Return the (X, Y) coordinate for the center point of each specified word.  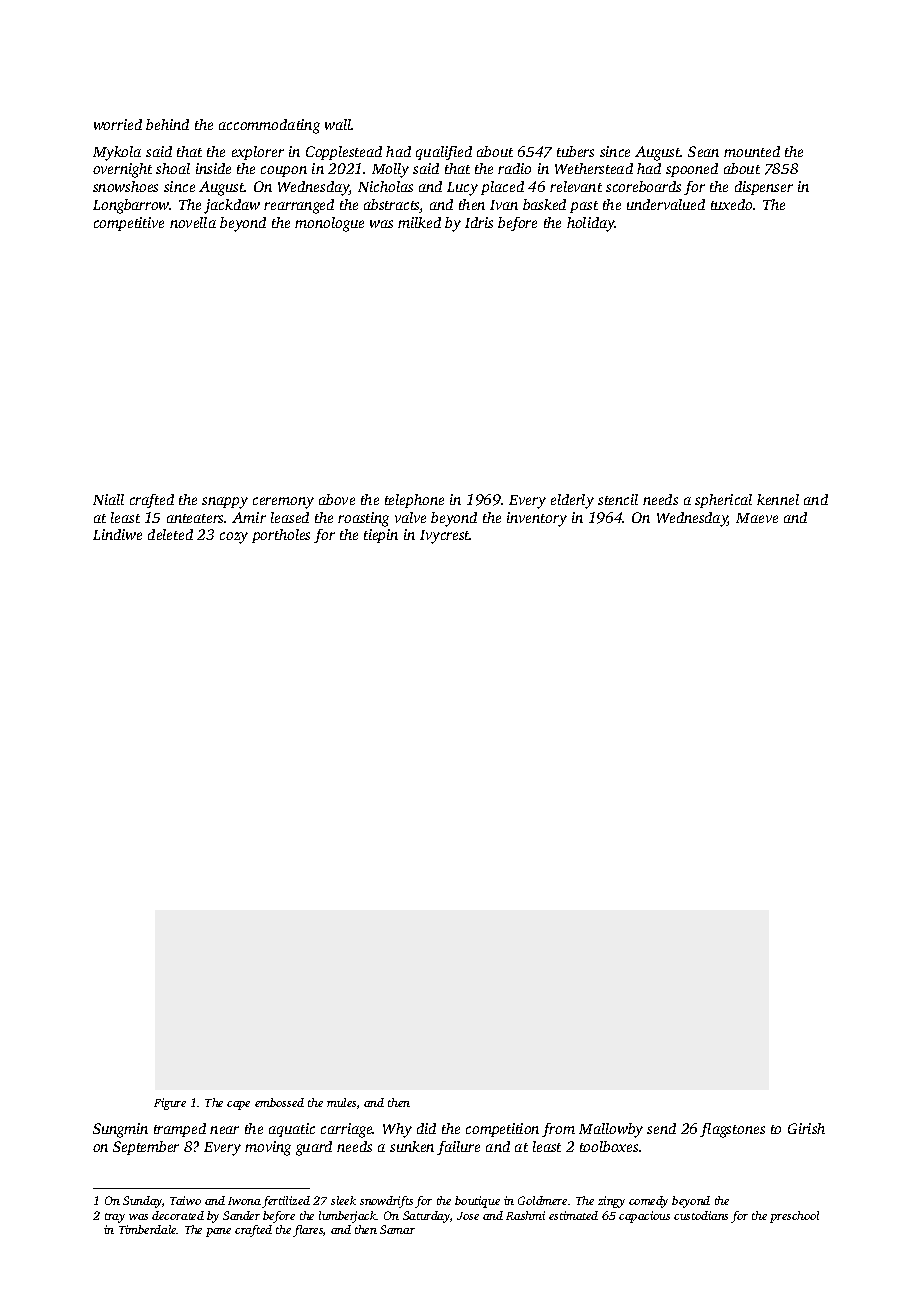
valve (410, 517)
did (426, 1128)
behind (167, 124)
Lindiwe (117, 534)
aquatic (292, 1130)
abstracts (392, 206)
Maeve (757, 518)
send (661, 1128)
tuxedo (731, 204)
